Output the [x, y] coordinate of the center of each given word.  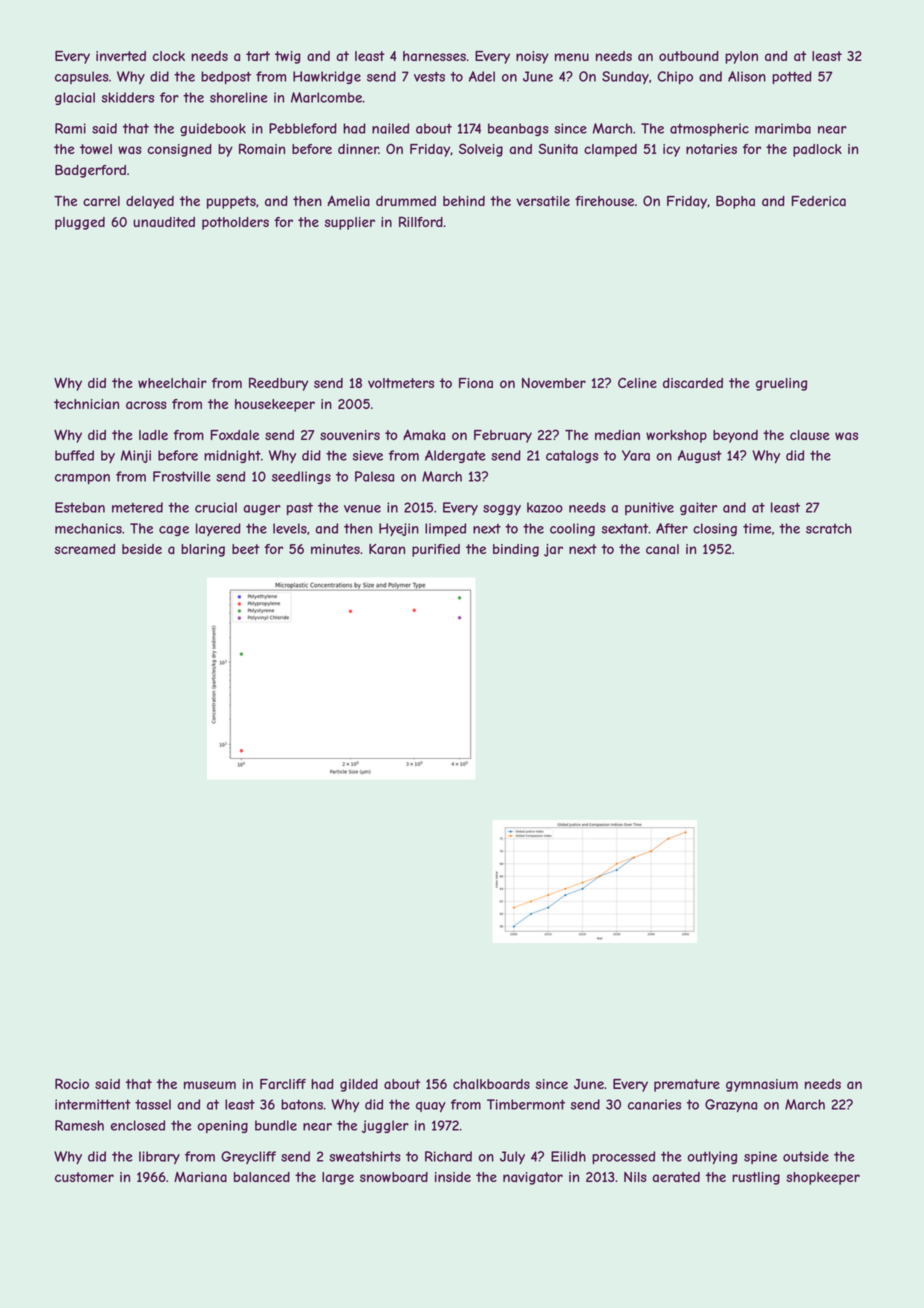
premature [687, 1085]
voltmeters [401, 383]
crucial [216, 507]
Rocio [72, 1083]
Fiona [476, 383]
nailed [390, 128]
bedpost [226, 77]
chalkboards [491, 1084]
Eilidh [568, 1156]
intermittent [93, 1104]
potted [792, 77]
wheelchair [172, 383]
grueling [781, 384]
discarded [693, 383]
